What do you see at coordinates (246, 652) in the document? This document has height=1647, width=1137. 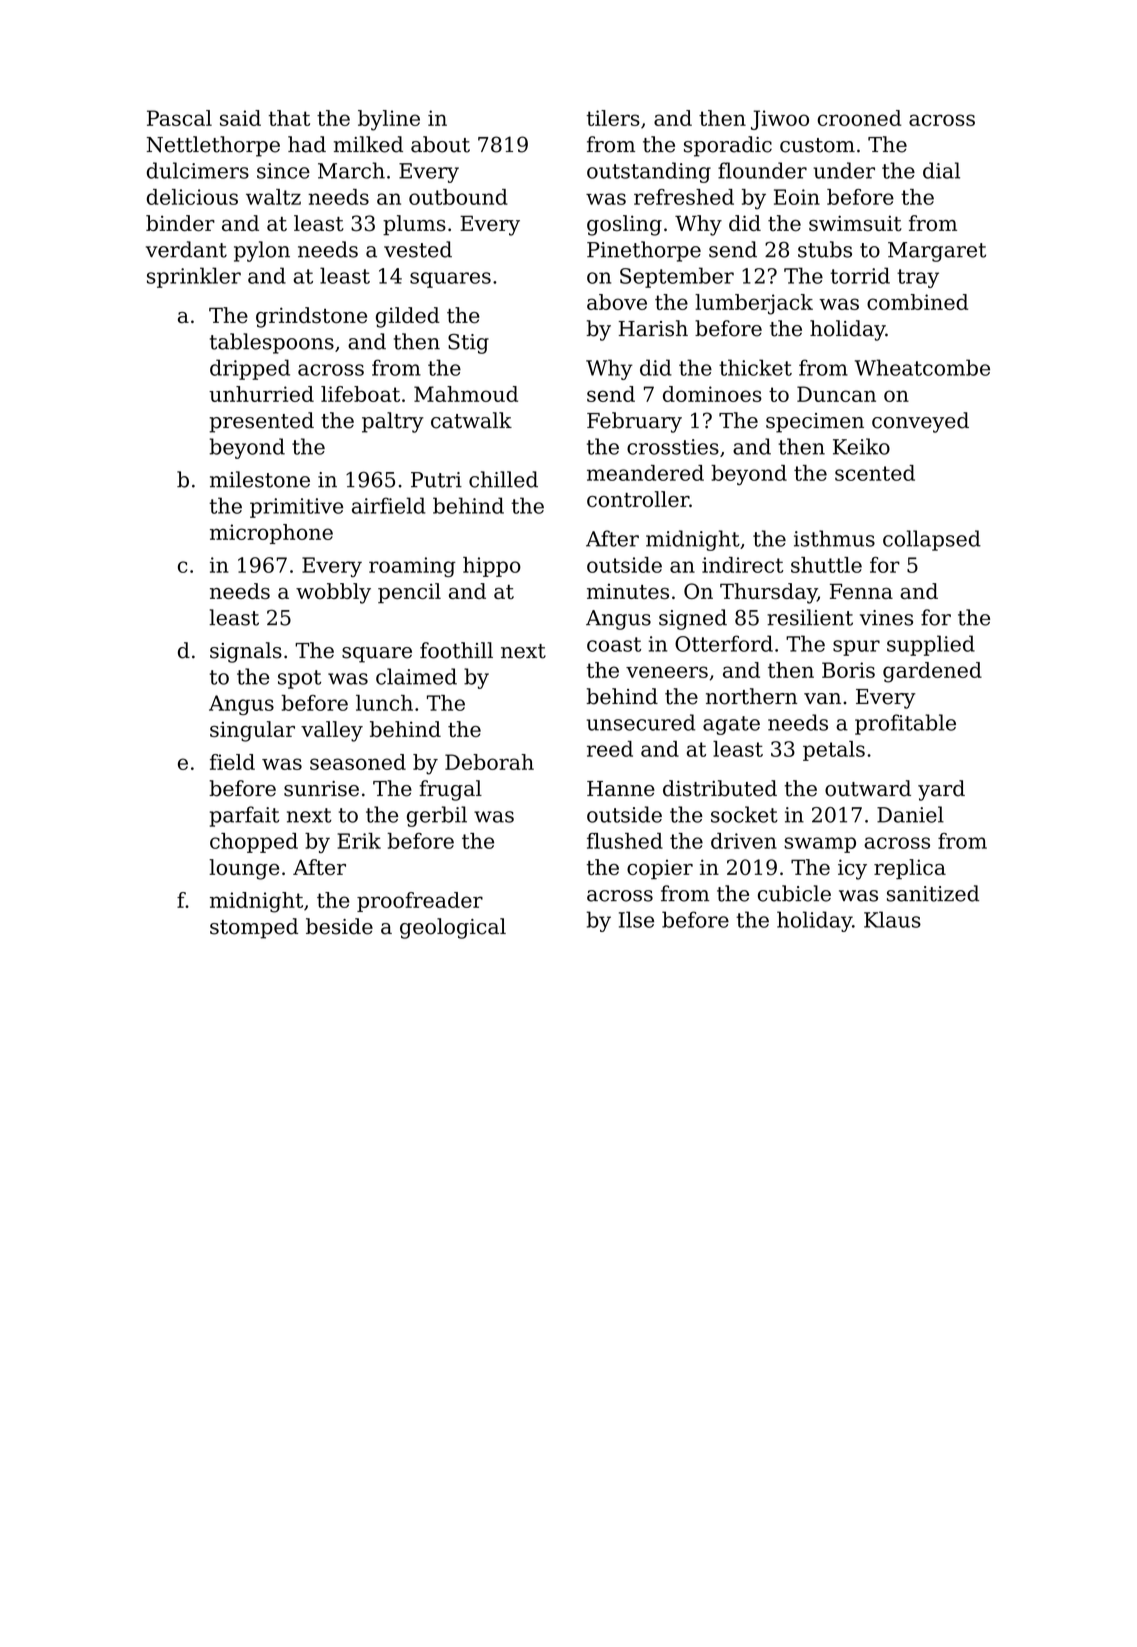 I see `signals` at bounding box center [246, 652].
